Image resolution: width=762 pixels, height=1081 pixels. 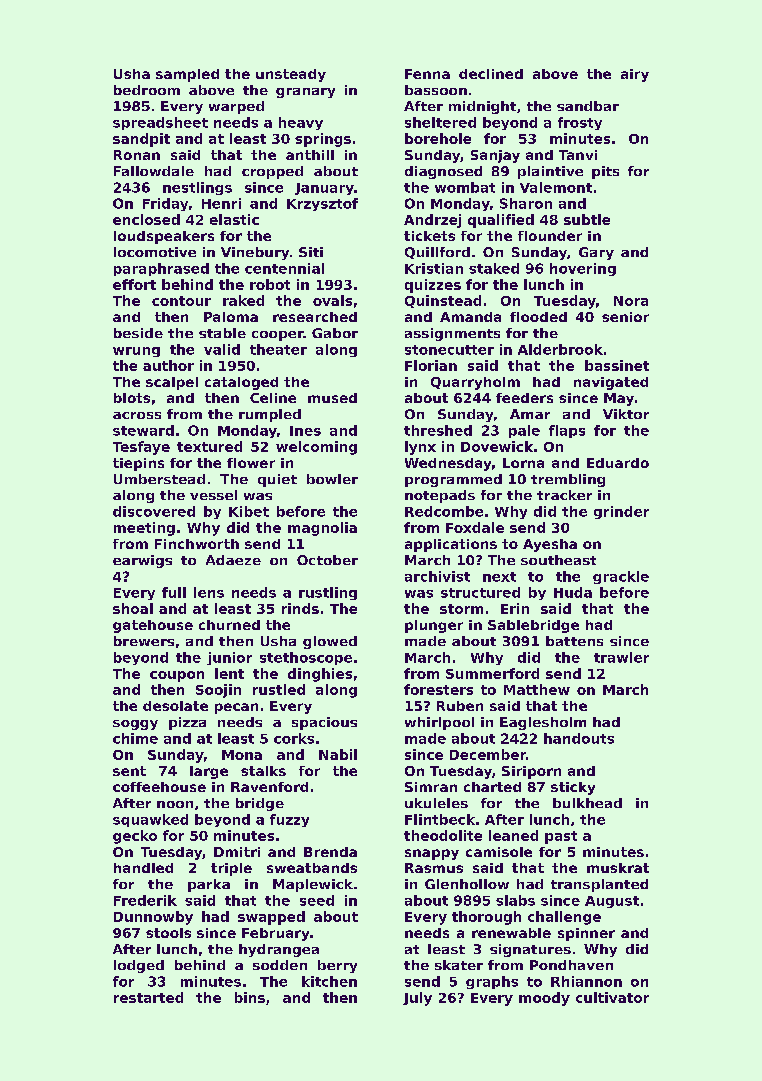 I want to click on Redcombe, so click(x=444, y=511).
